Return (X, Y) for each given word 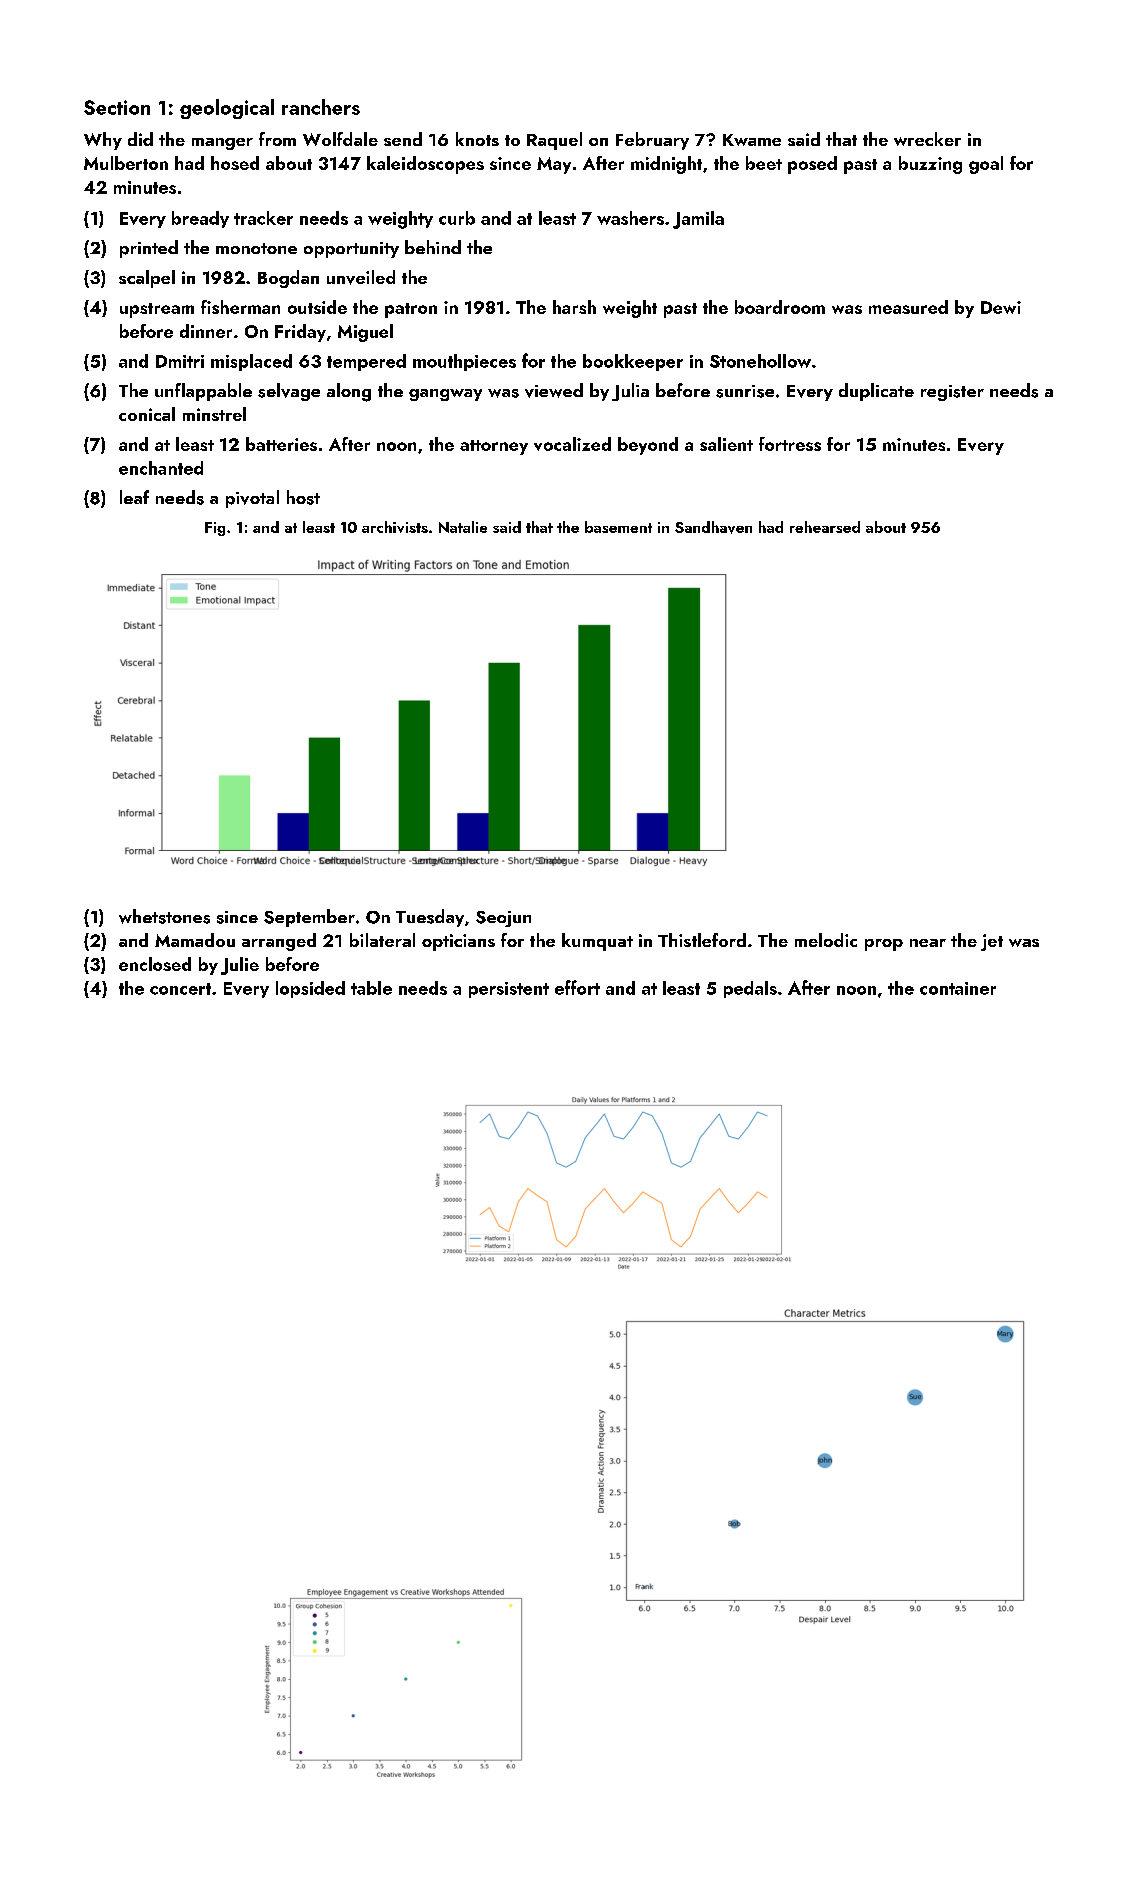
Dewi (1001, 307)
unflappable (203, 392)
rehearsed (825, 527)
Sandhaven (713, 527)
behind (433, 247)
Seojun (503, 919)
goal (986, 165)
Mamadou (195, 940)
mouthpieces (464, 362)
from (277, 139)
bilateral (382, 940)
